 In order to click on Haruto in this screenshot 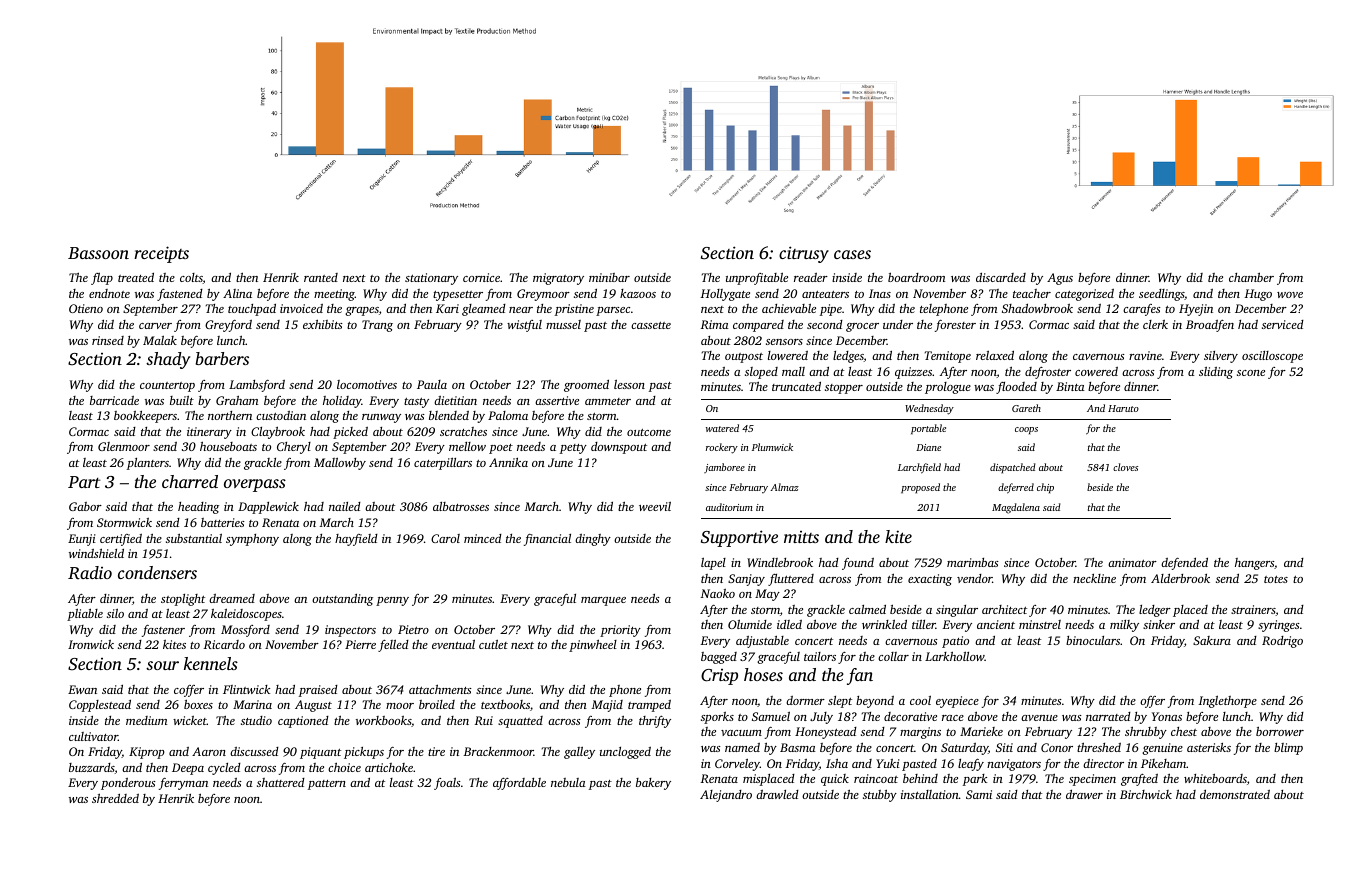, I will do `click(1123, 408)`.
